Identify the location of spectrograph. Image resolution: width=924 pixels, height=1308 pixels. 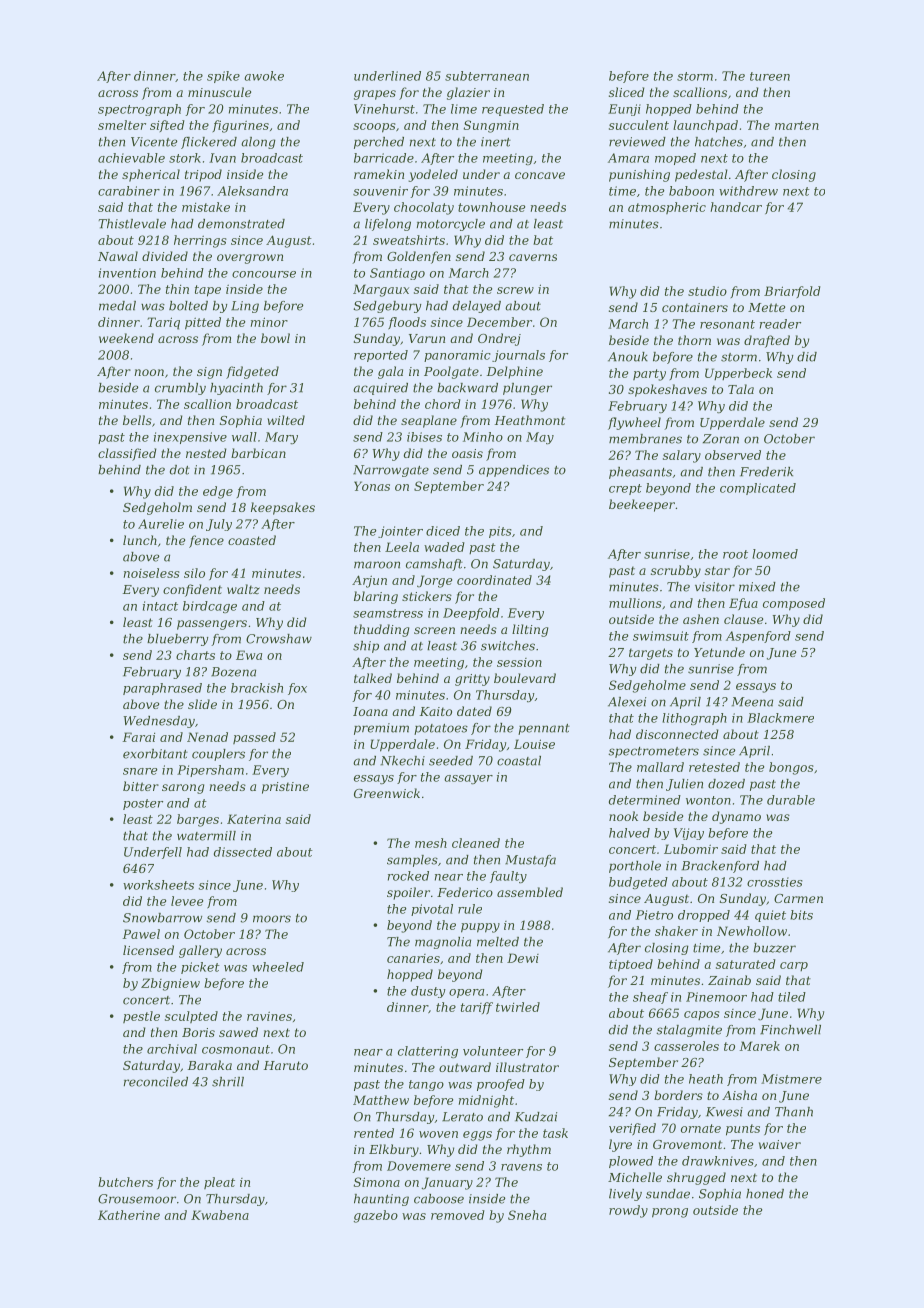
(139, 110).
